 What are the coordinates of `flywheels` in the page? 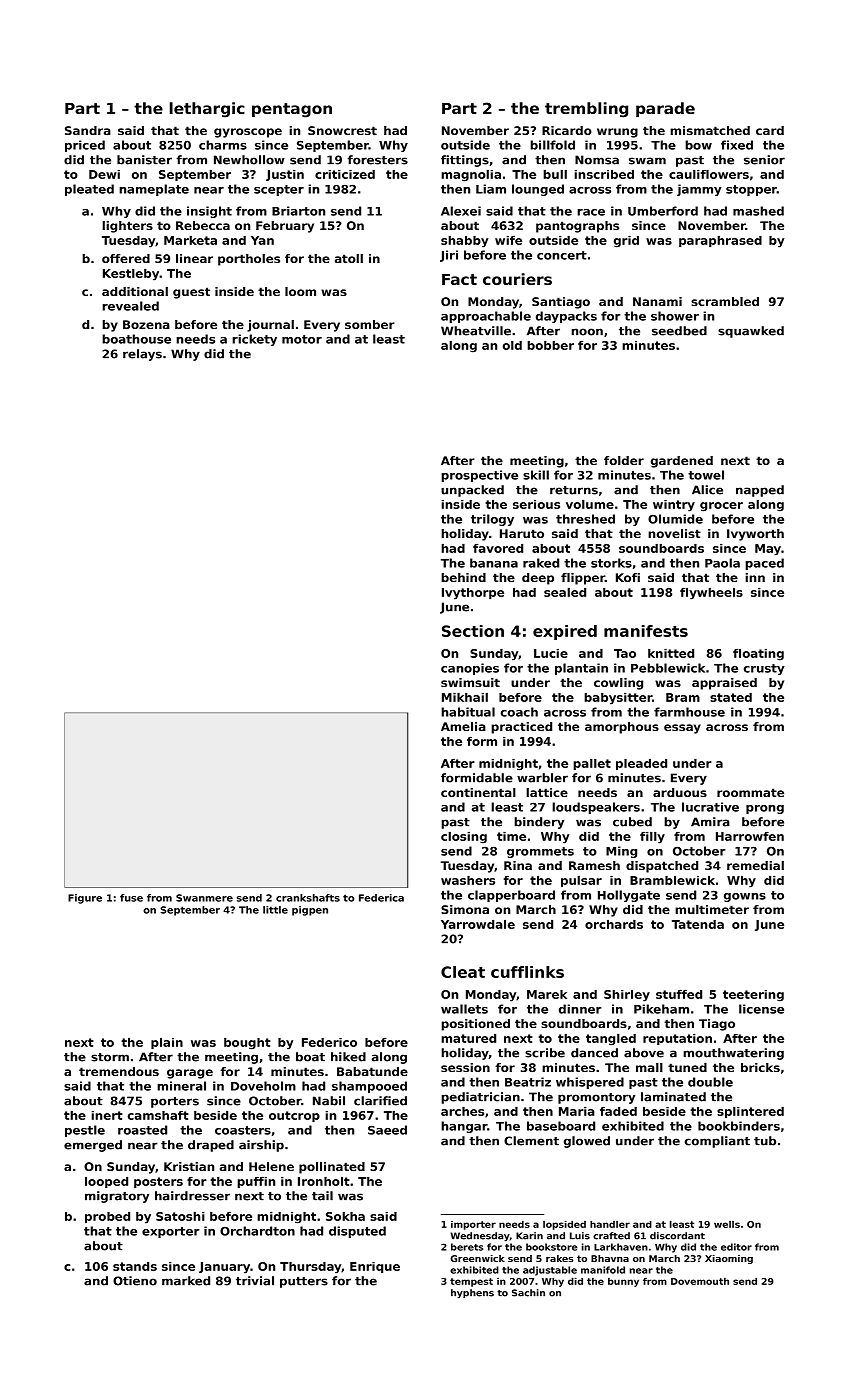 It's located at (711, 594).
